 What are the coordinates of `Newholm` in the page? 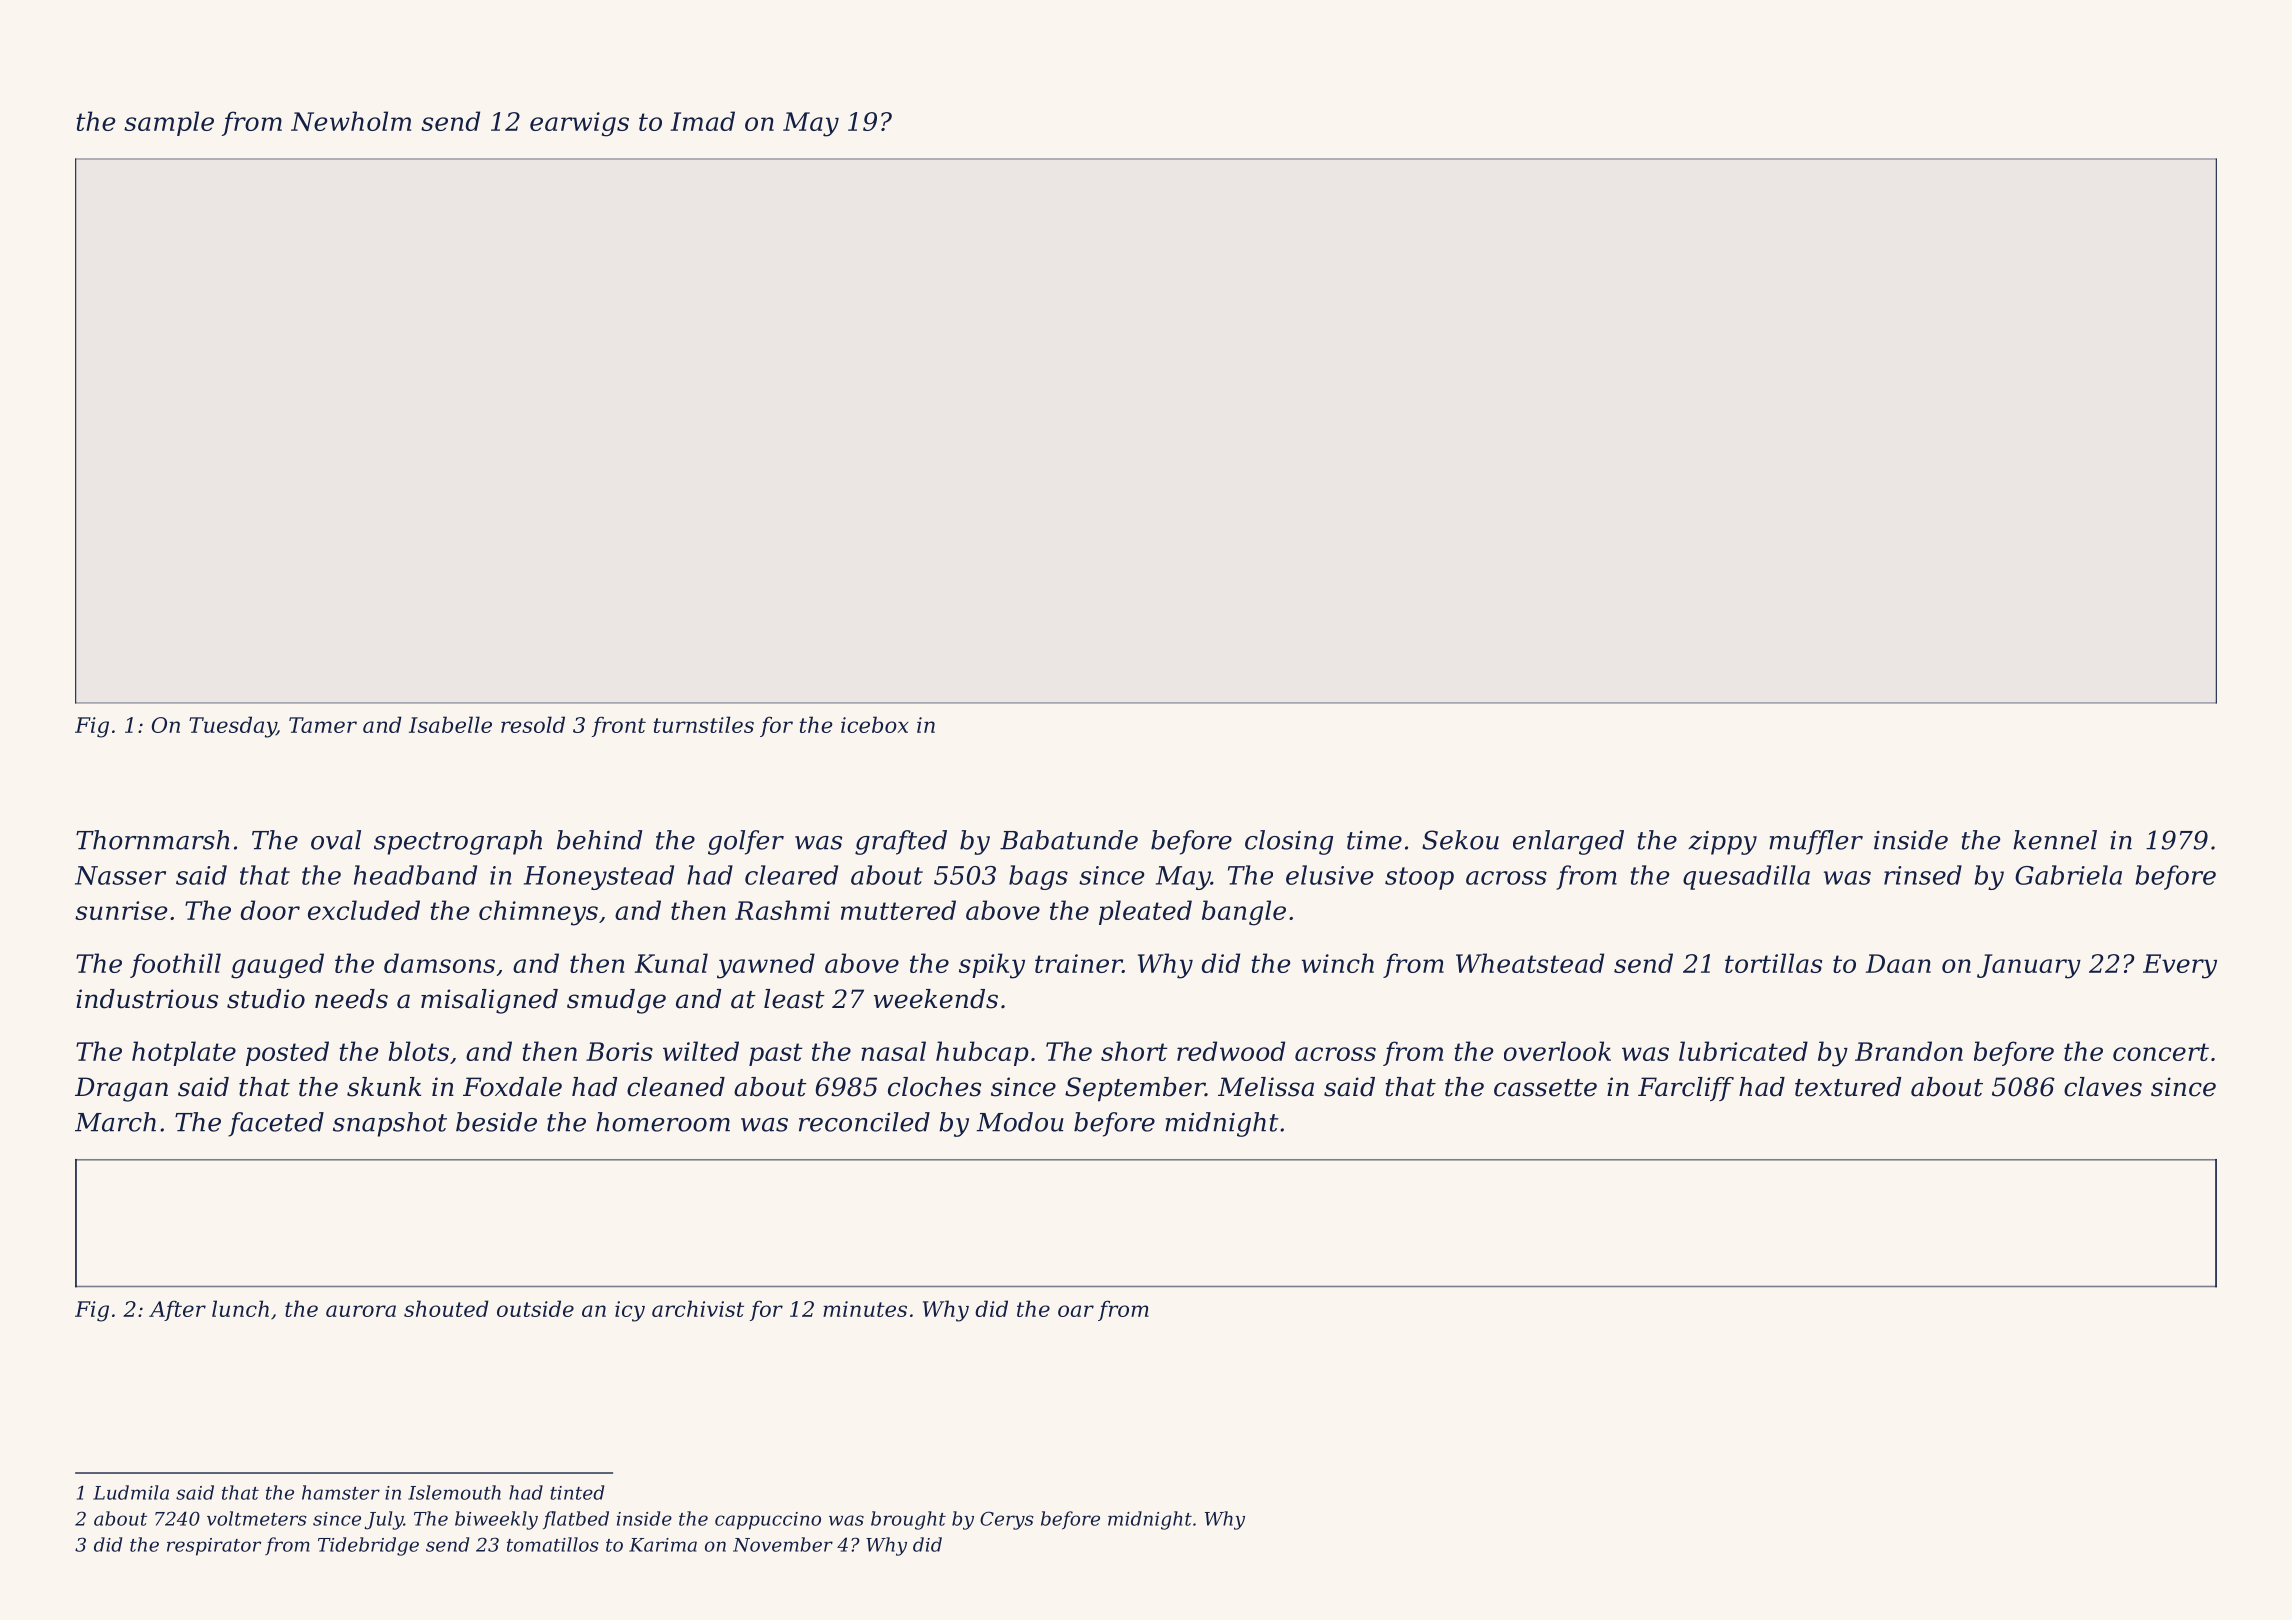 It's located at (351, 121).
